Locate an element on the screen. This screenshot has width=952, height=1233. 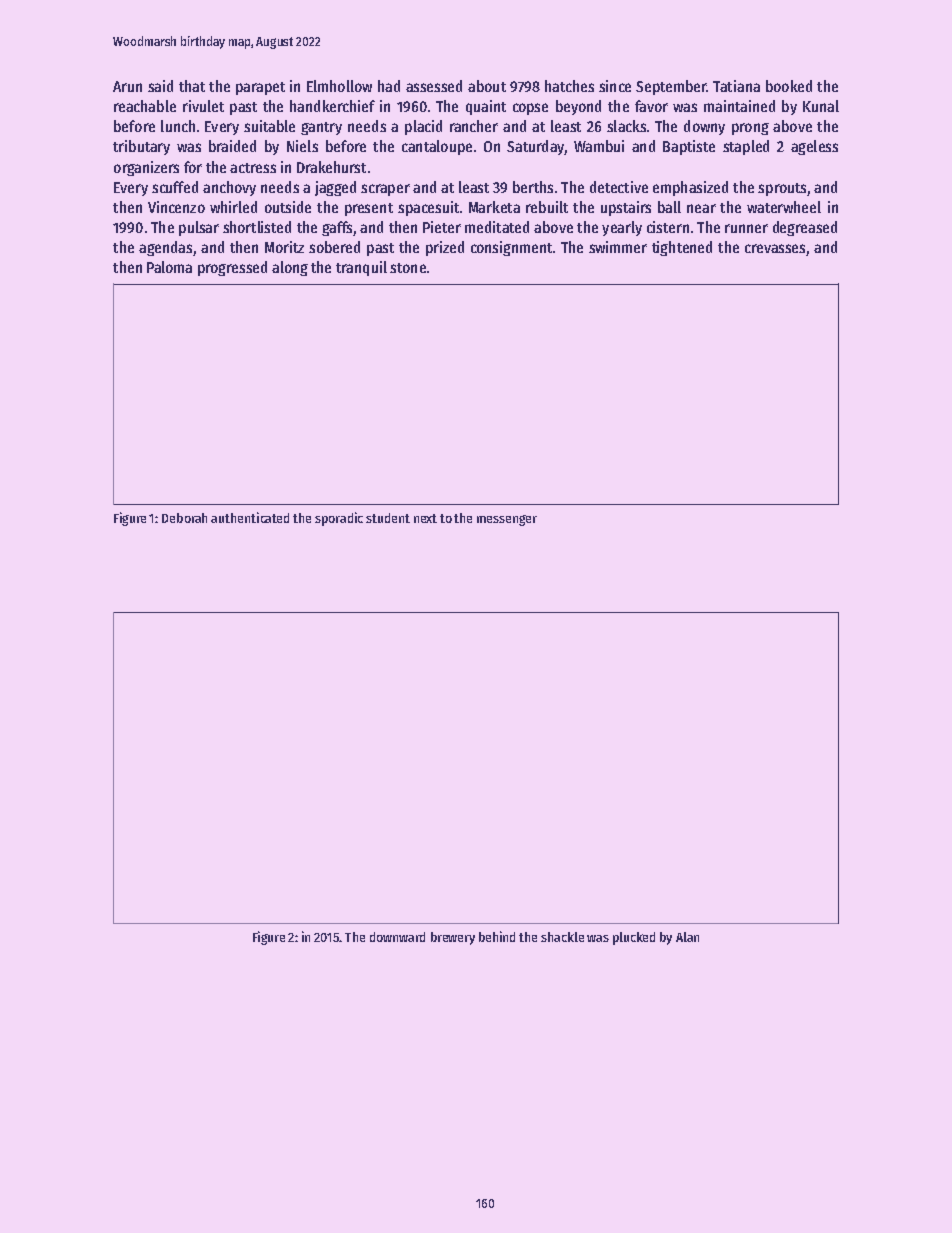
crevasses is located at coordinates (775, 248).
